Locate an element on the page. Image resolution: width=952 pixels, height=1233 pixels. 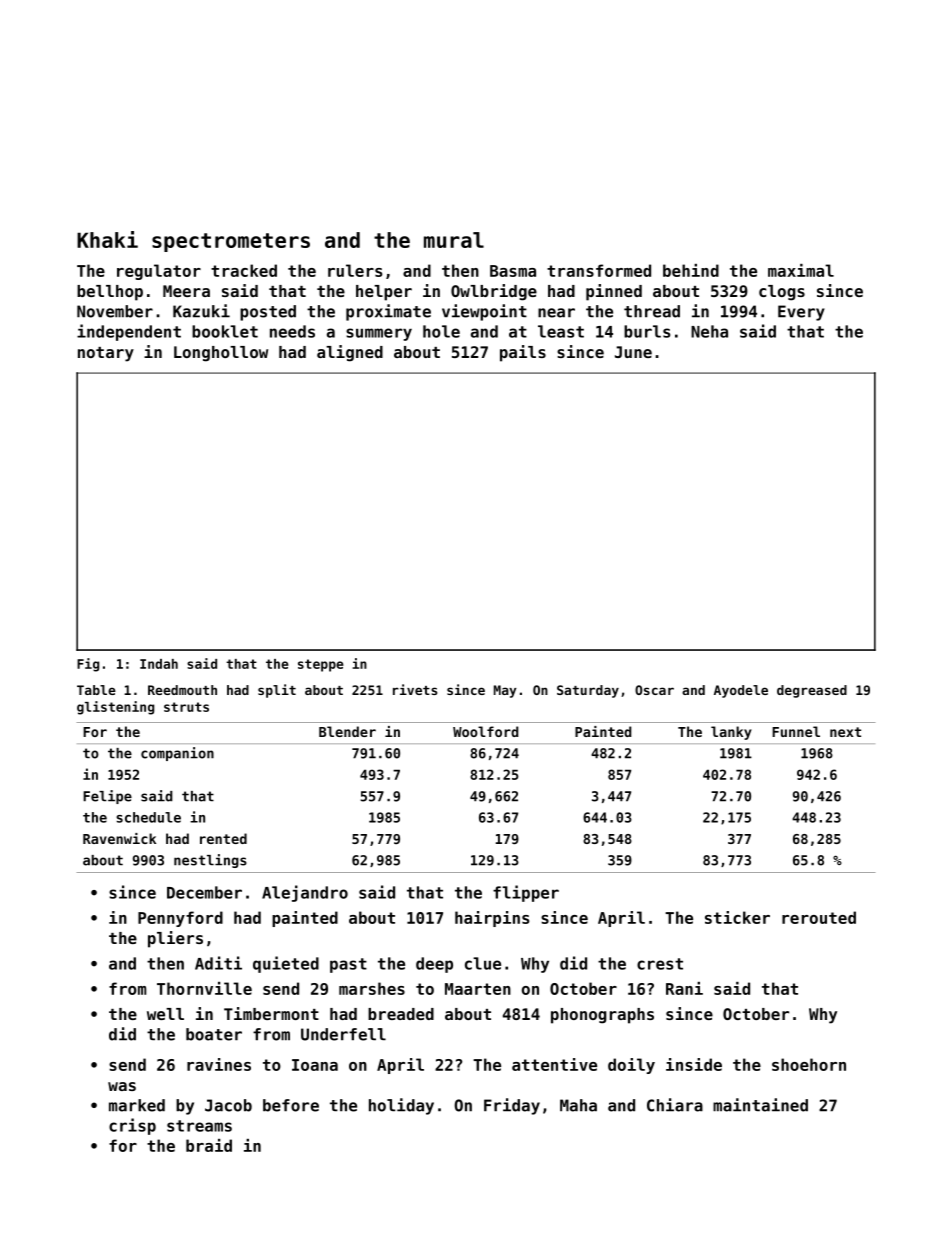
Neha is located at coordinates (709, 331).
